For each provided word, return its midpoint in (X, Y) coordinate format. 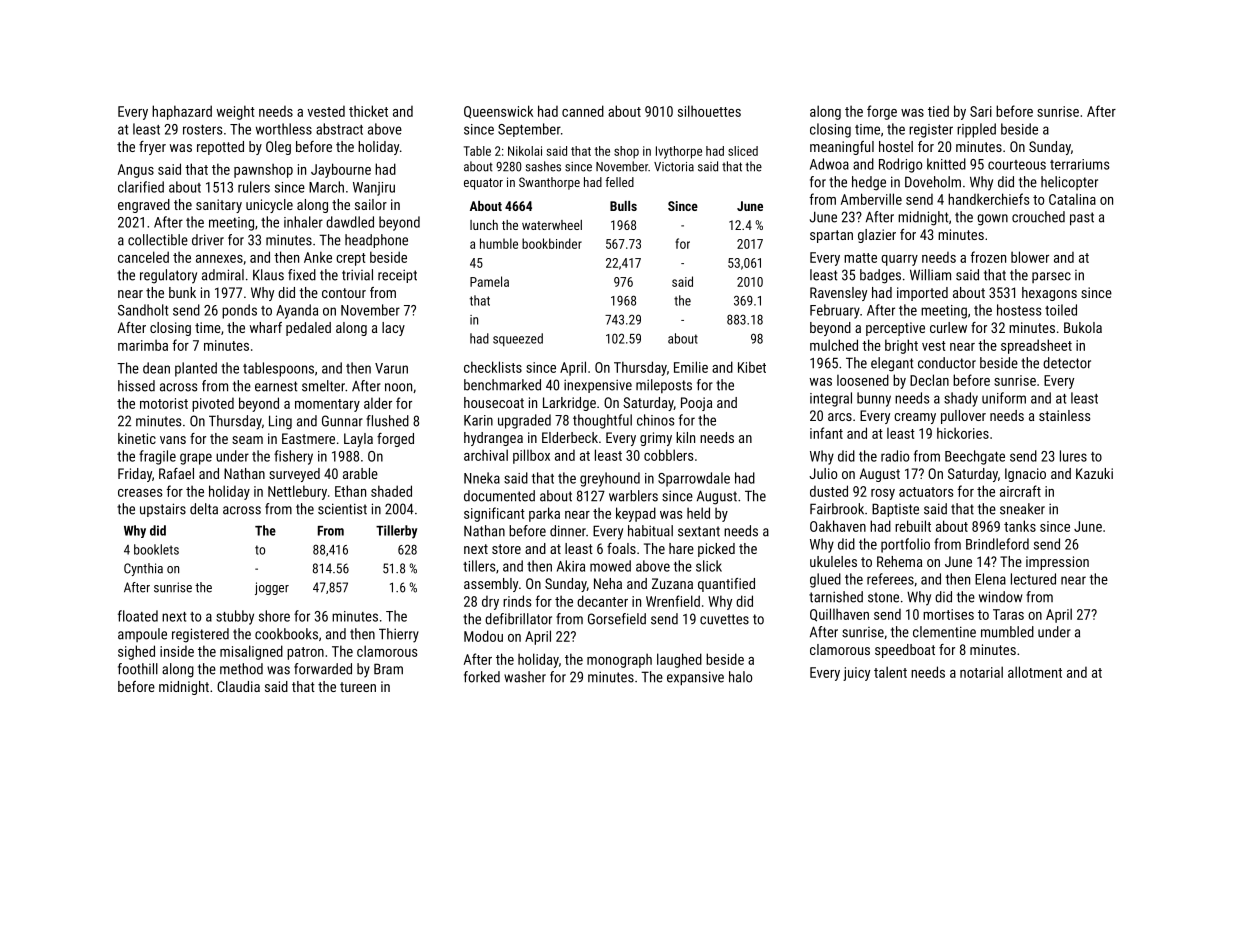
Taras (1008, 614)
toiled (1061, 310)
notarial (981, 672)
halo (740, 677)
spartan (831, 236)
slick (709, 566)
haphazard (182, 112)
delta (204, 509)
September (529, 130)
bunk (182, 292)
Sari (981, 111)
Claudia (238, 686)
